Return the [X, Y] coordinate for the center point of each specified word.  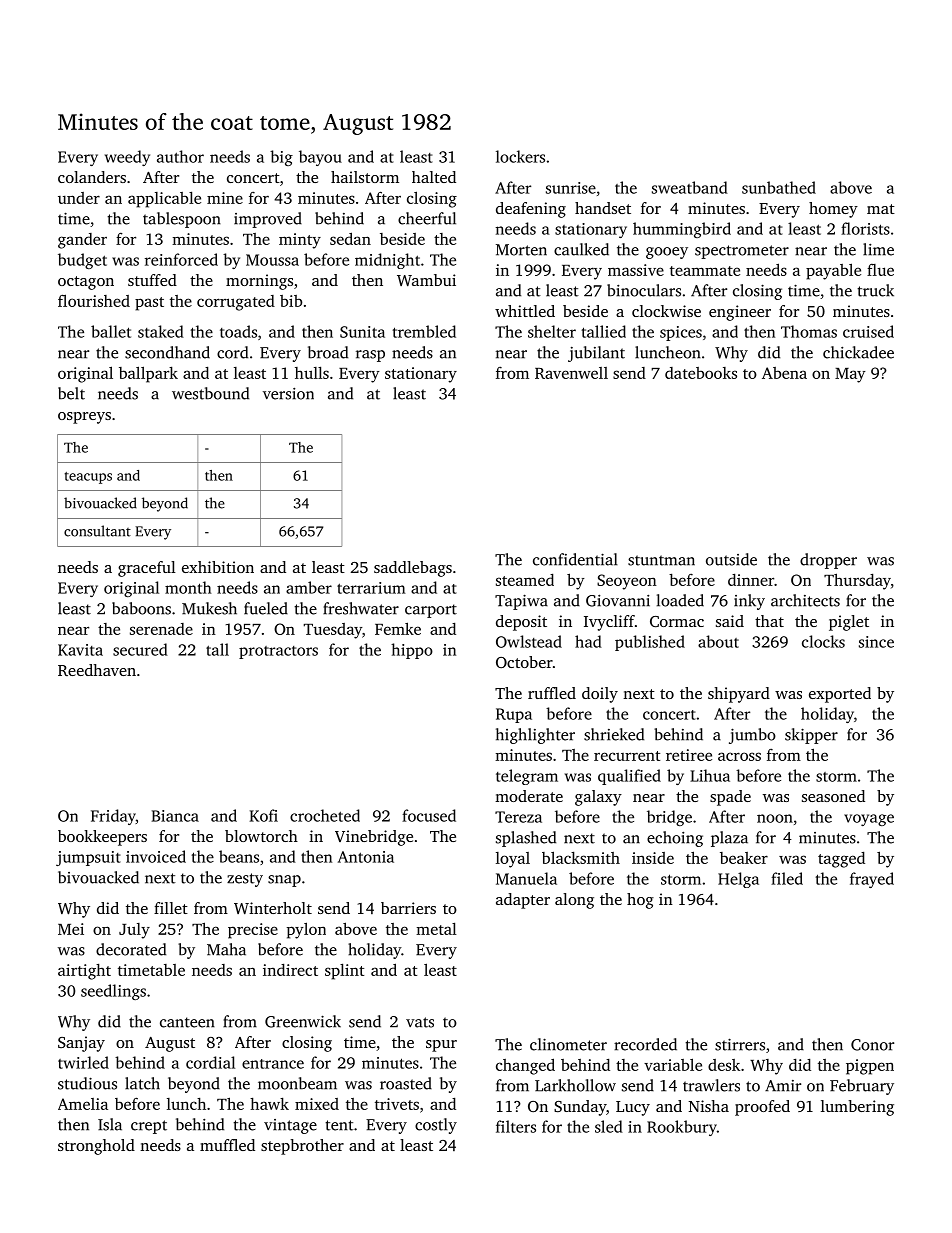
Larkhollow [575, 1085]
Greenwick [303, 1021]
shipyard [739, 695]
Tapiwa [521, 602]
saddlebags [413, 569]
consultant [97, 531]
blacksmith [581, 857]
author [180, 156]
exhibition [218, 567]
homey [833, 210]
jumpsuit [88, 858]
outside [731, 559]
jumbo [752, 736]
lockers [520, 156]
